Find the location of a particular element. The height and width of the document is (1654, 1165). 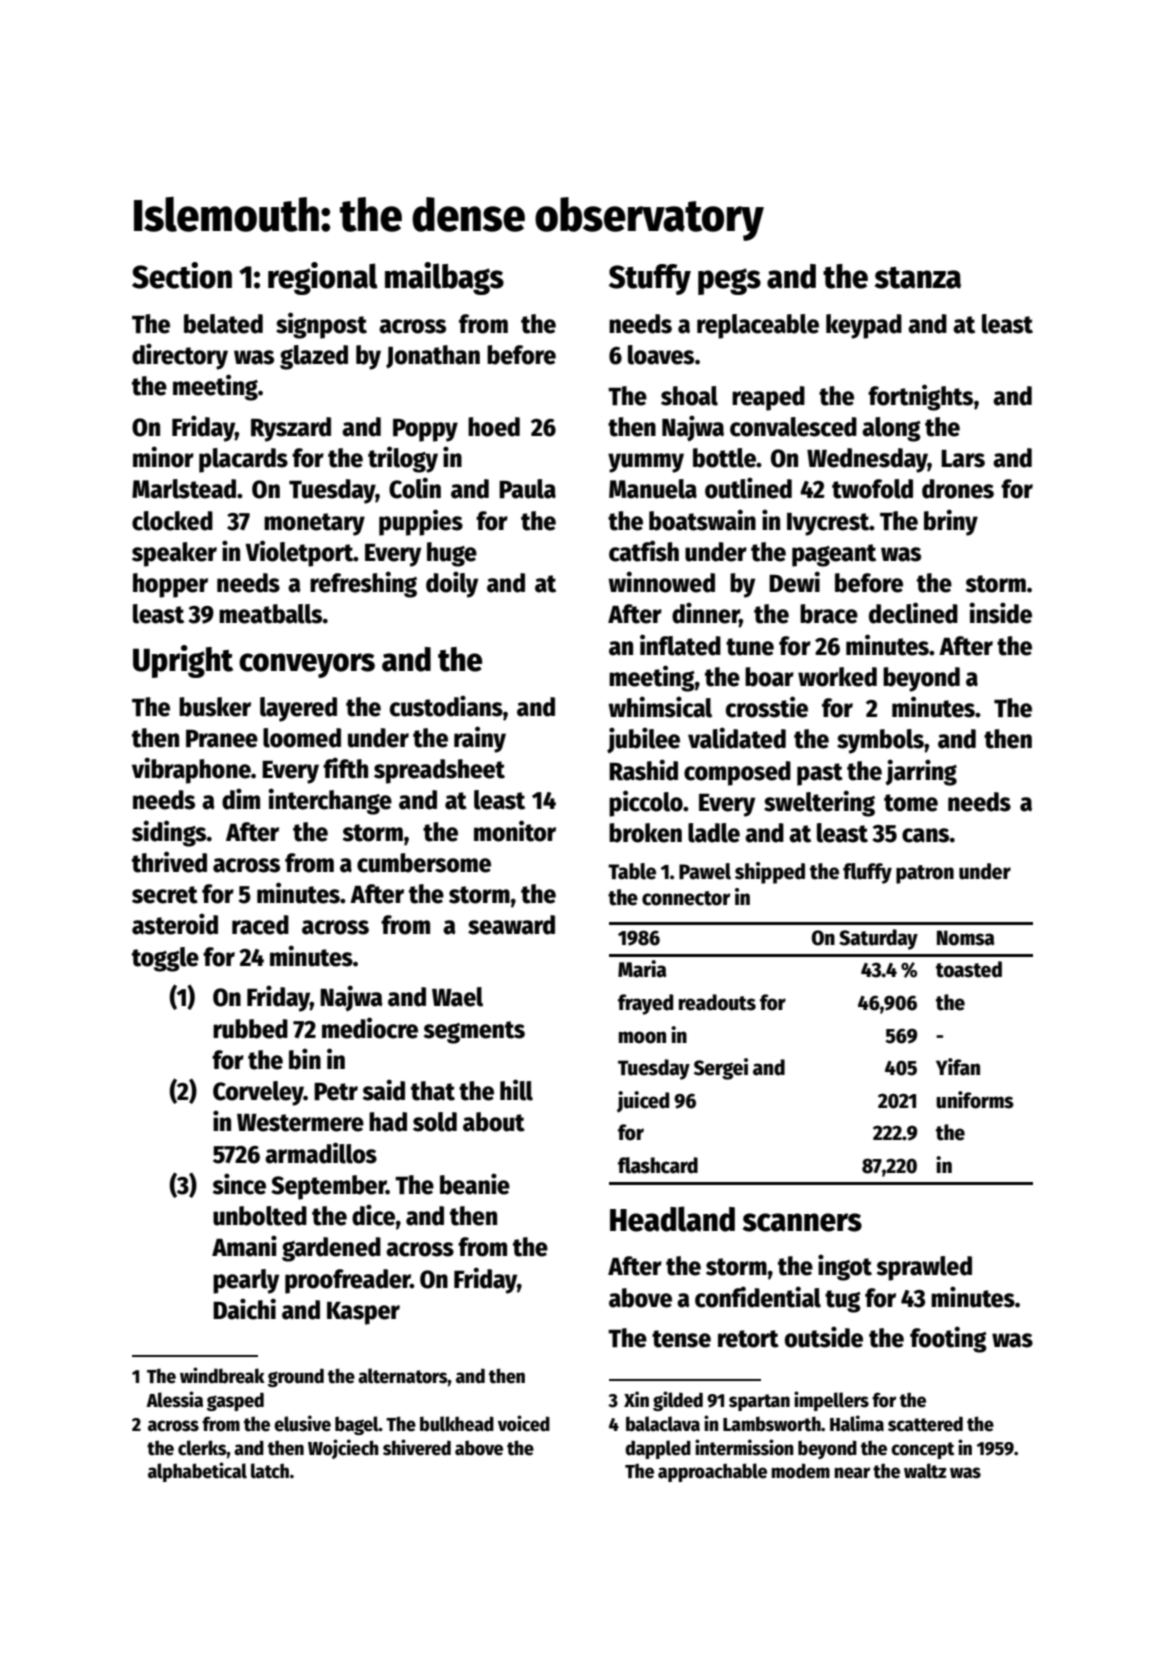

hopper is located at coordinates (170, 585).
